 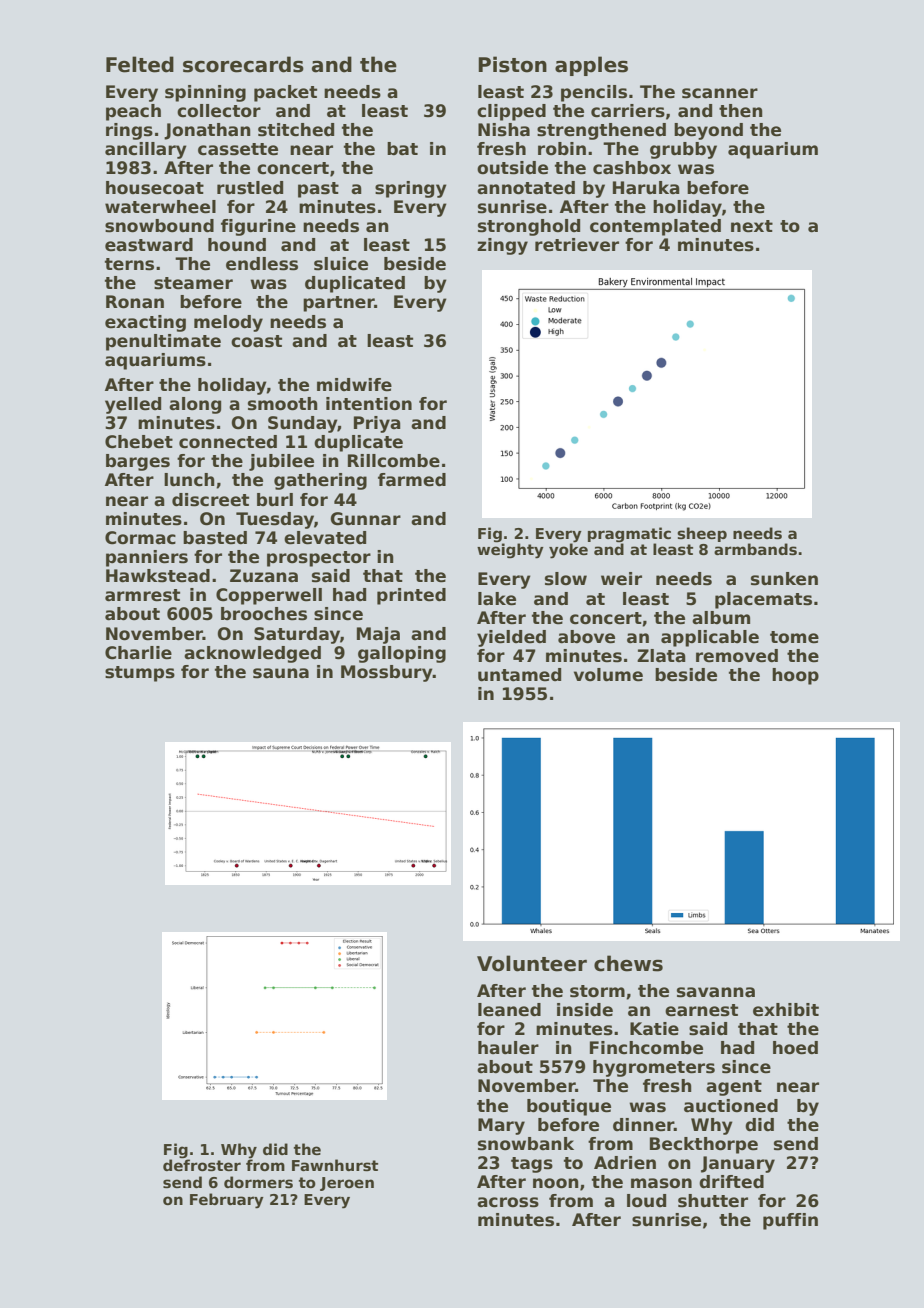 I want to click on discreet, so click(x=210, y=500).
